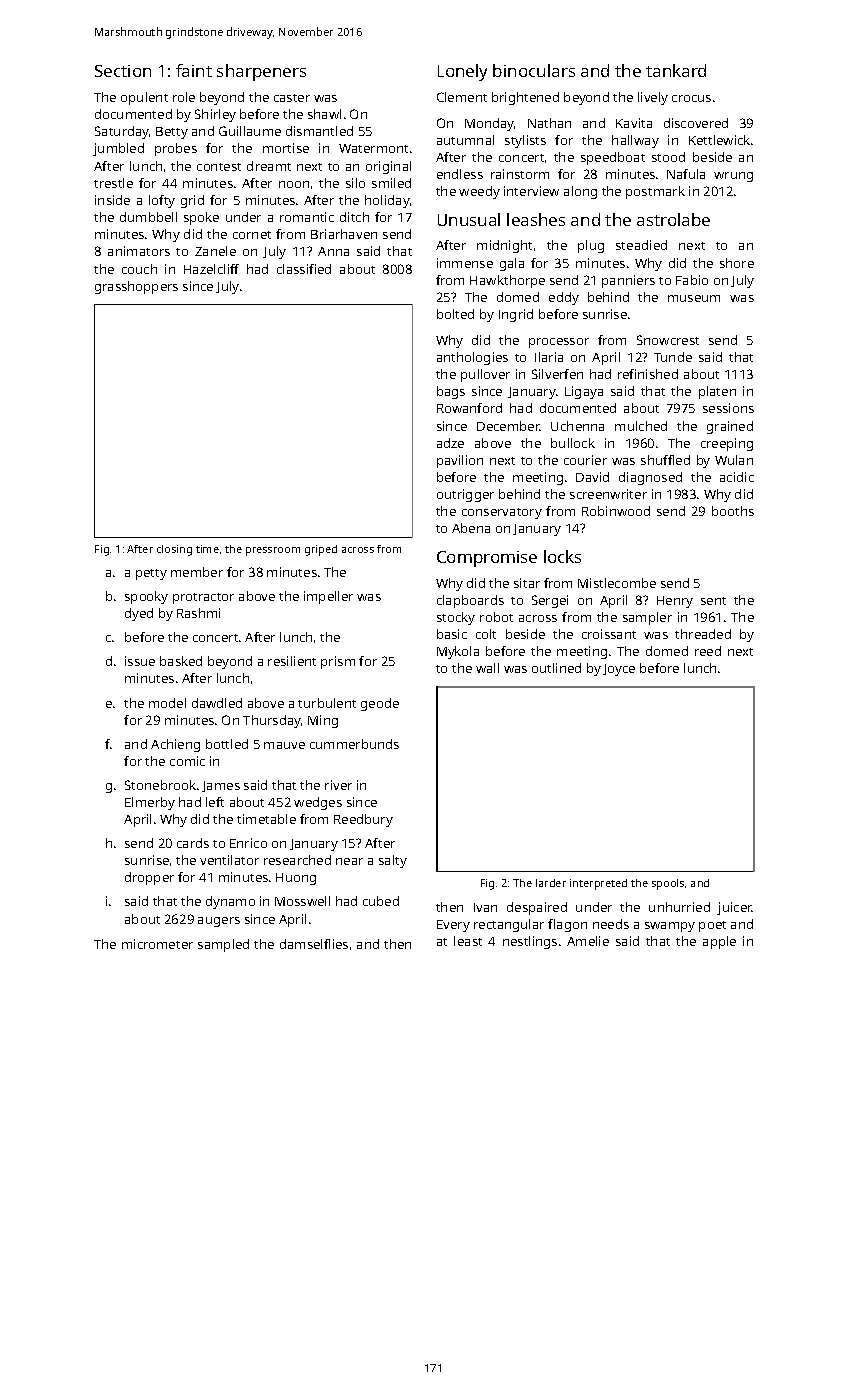 The image size is (849, 1400). What do you see at coordinates (487, 668) in the document?
I see `wall` at bounding box center [487, 668].
